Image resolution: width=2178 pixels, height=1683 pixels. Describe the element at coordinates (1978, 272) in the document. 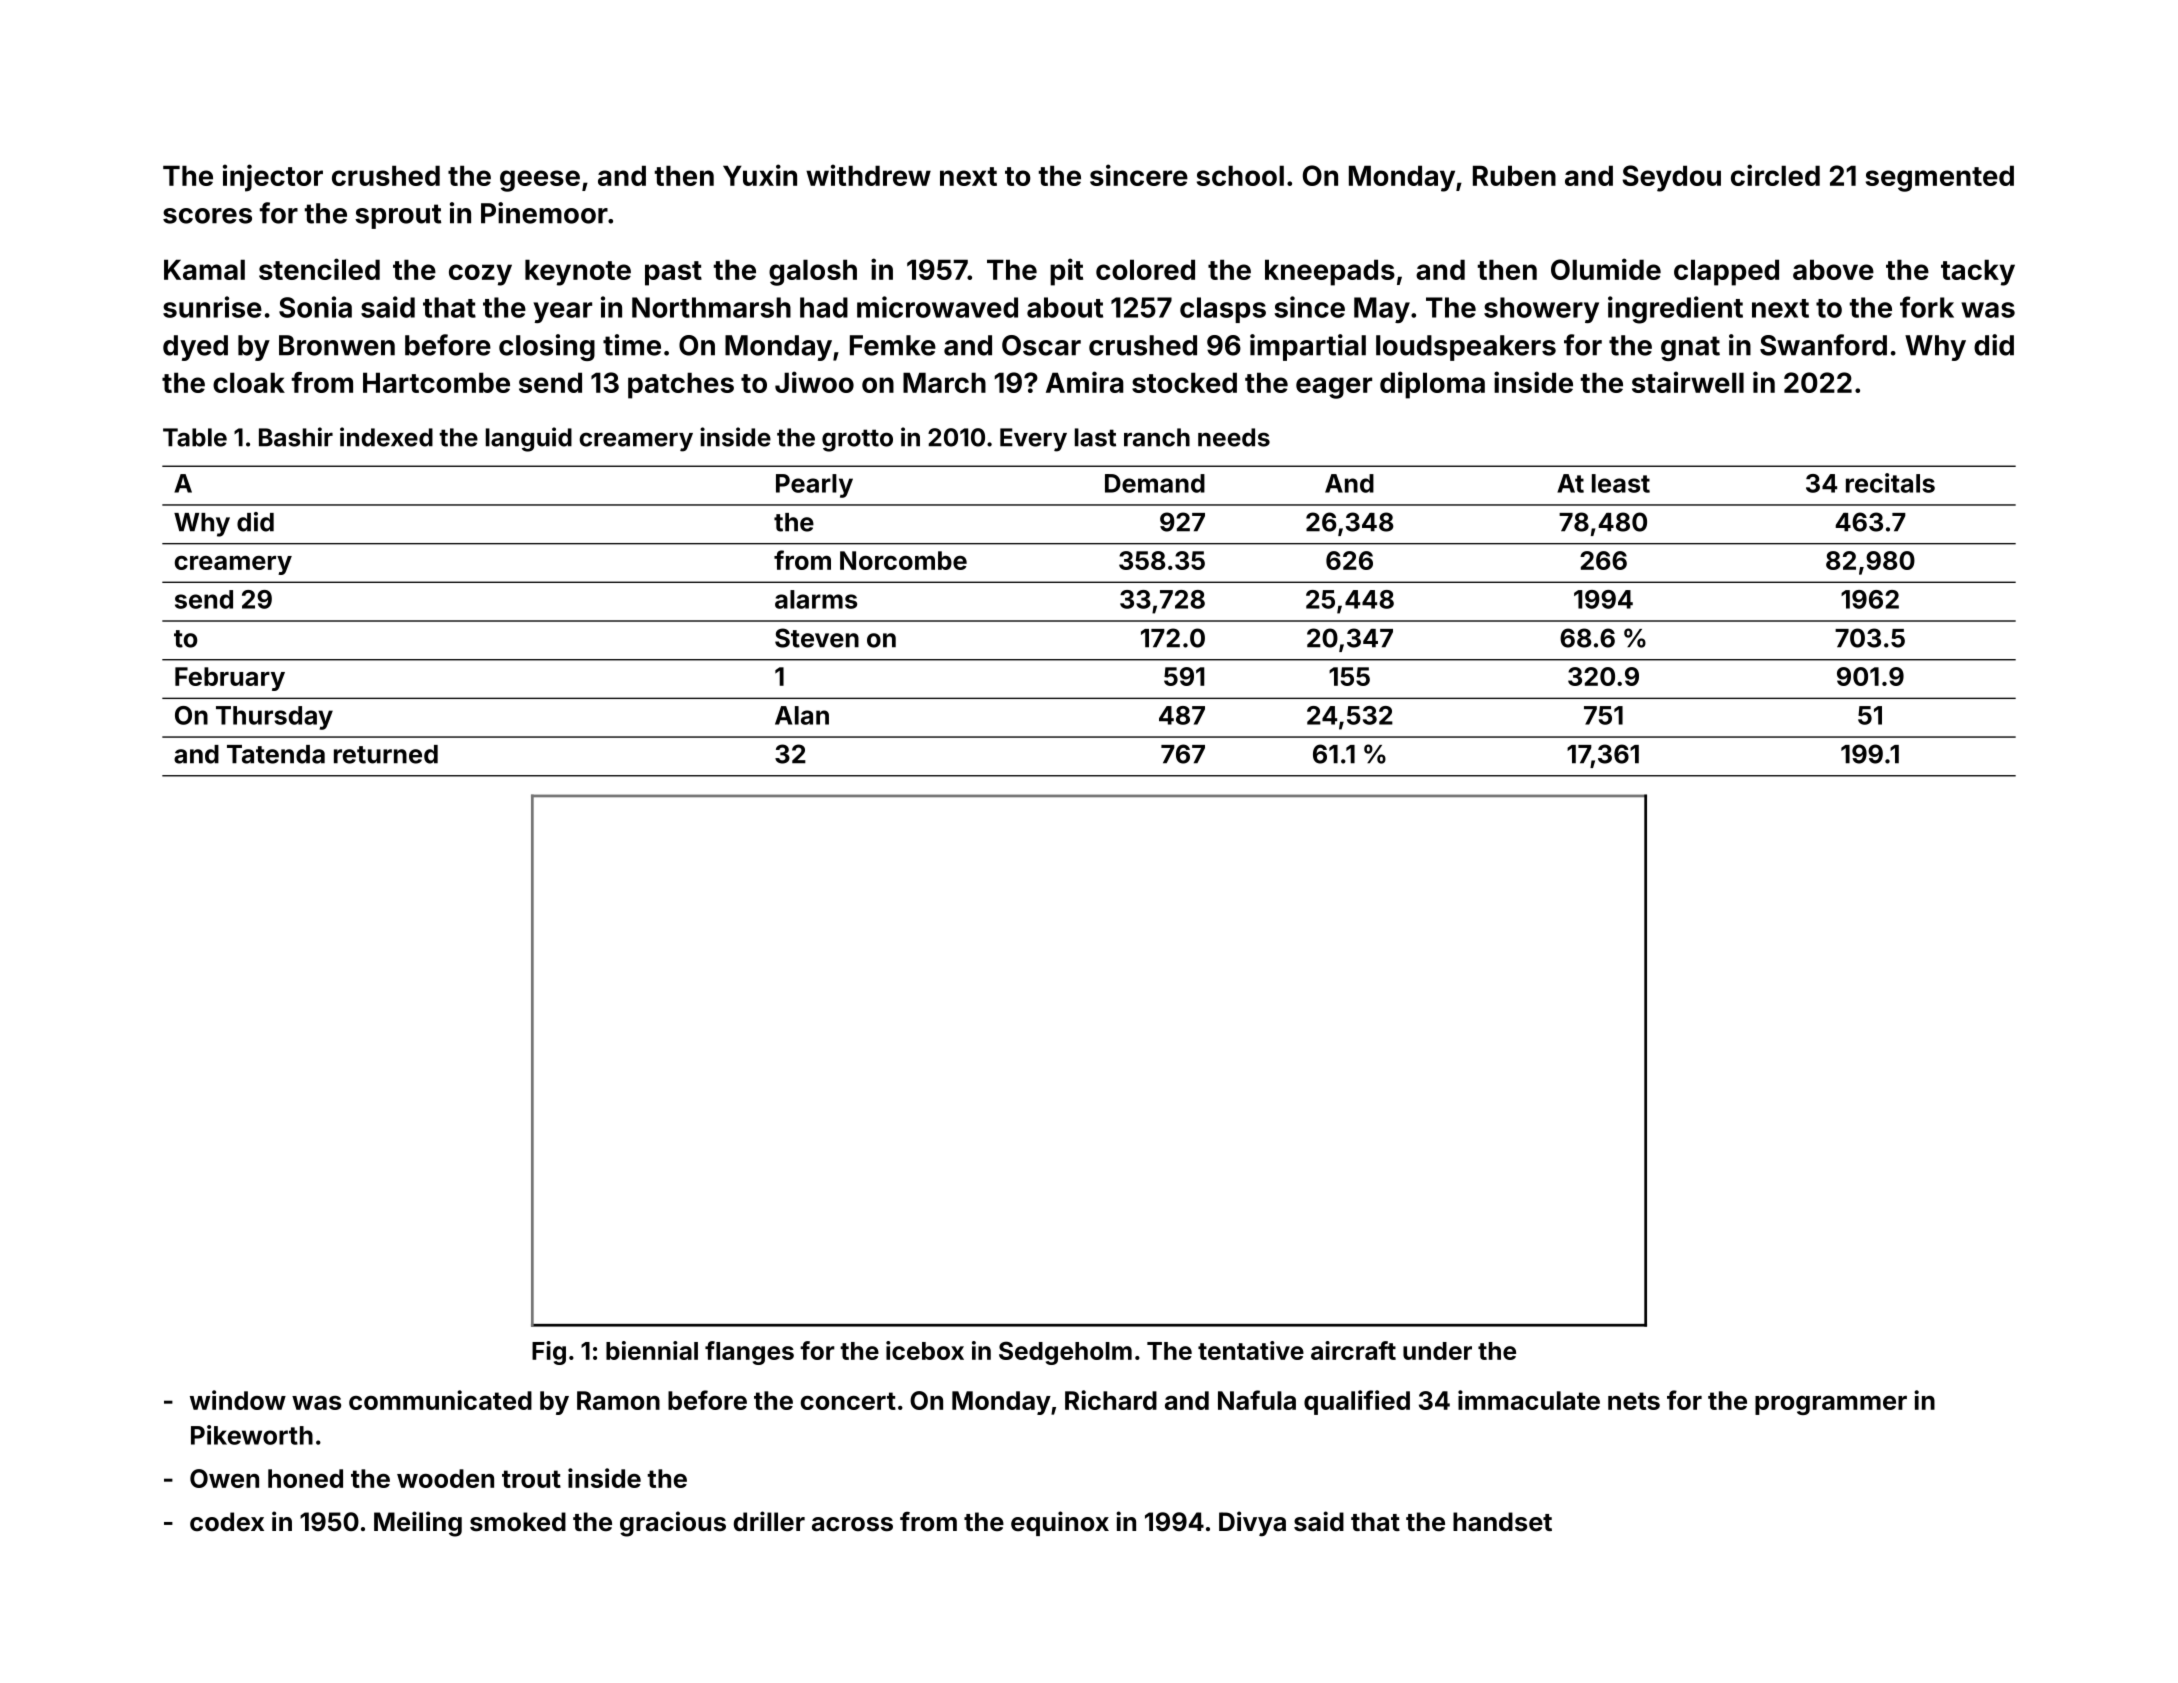

I see `tacky` at that location.
